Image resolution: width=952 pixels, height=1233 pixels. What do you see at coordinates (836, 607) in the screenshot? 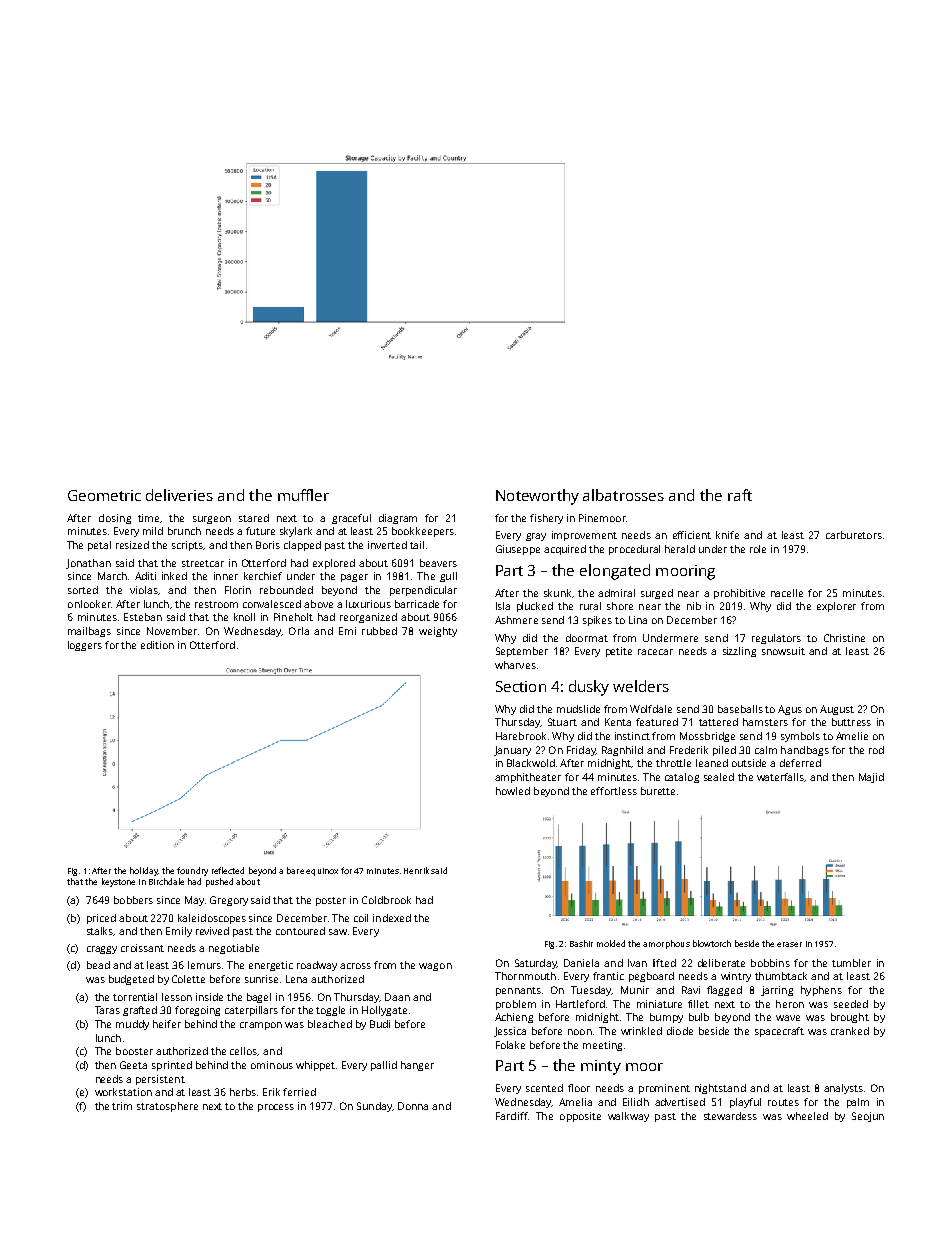
I see `explorer` at bounding box center [836, 607].
